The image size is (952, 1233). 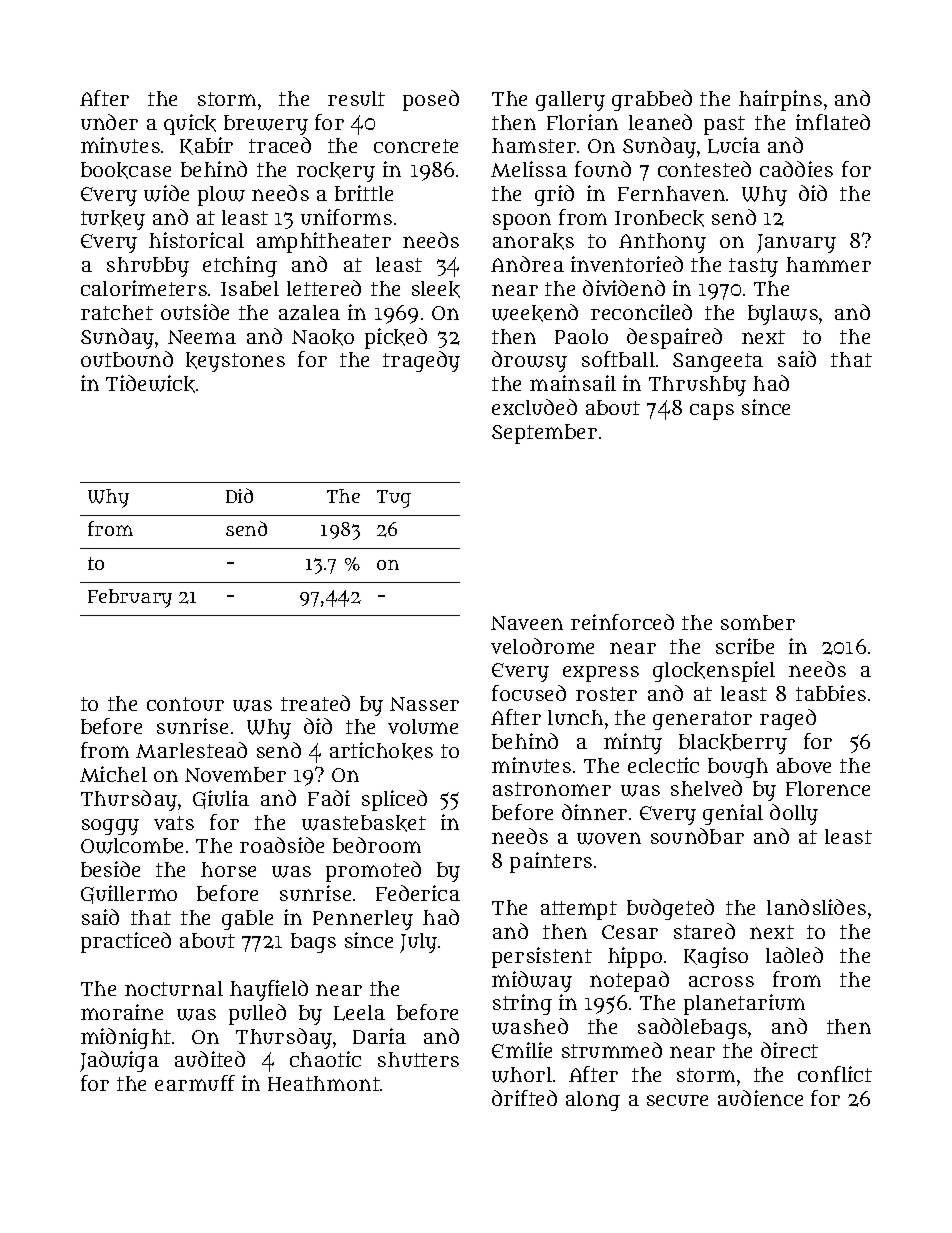 I want to click on excluded, so click(x=534, y=407).
